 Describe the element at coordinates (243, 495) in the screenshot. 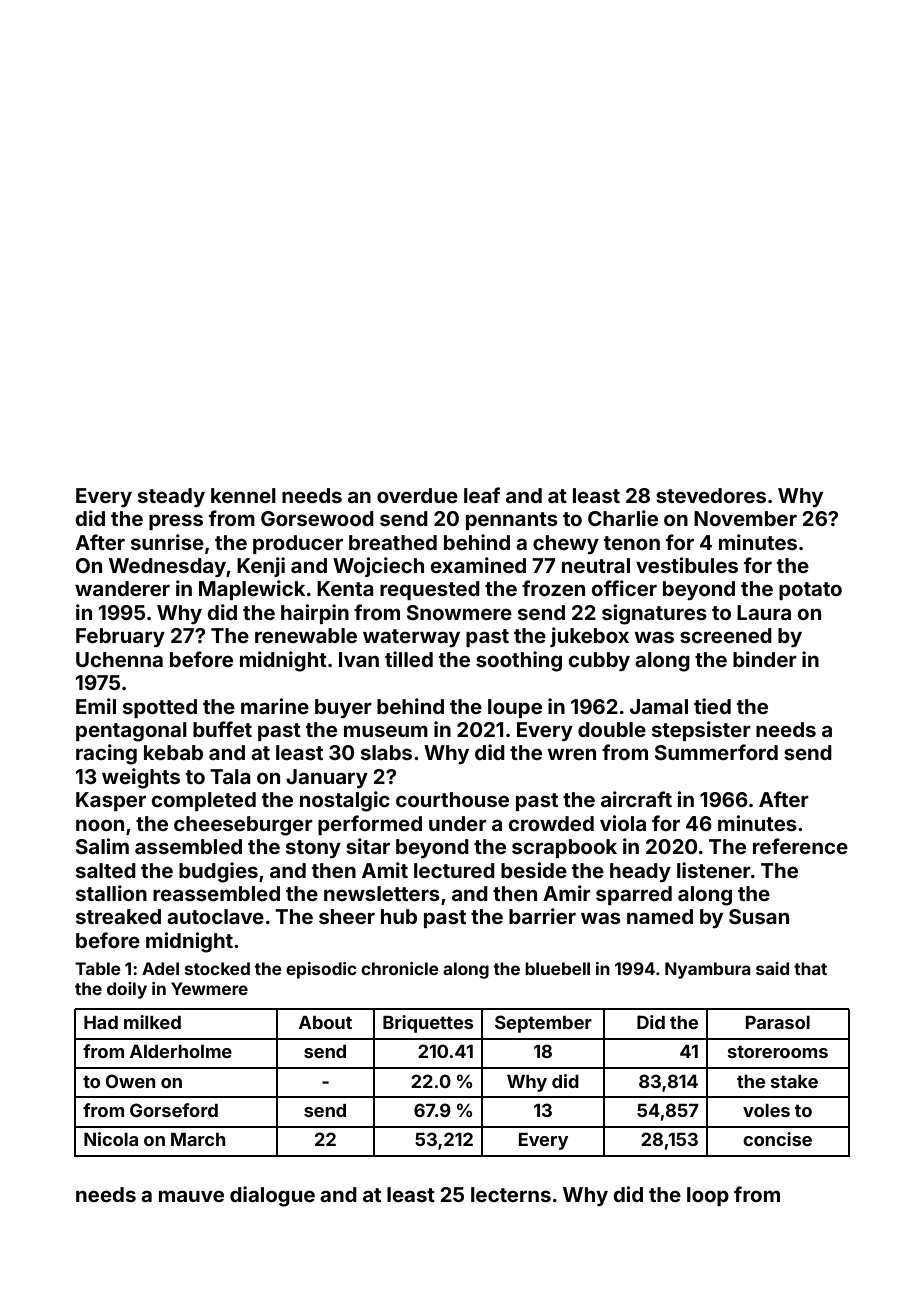

I see `kennel` at that location.
